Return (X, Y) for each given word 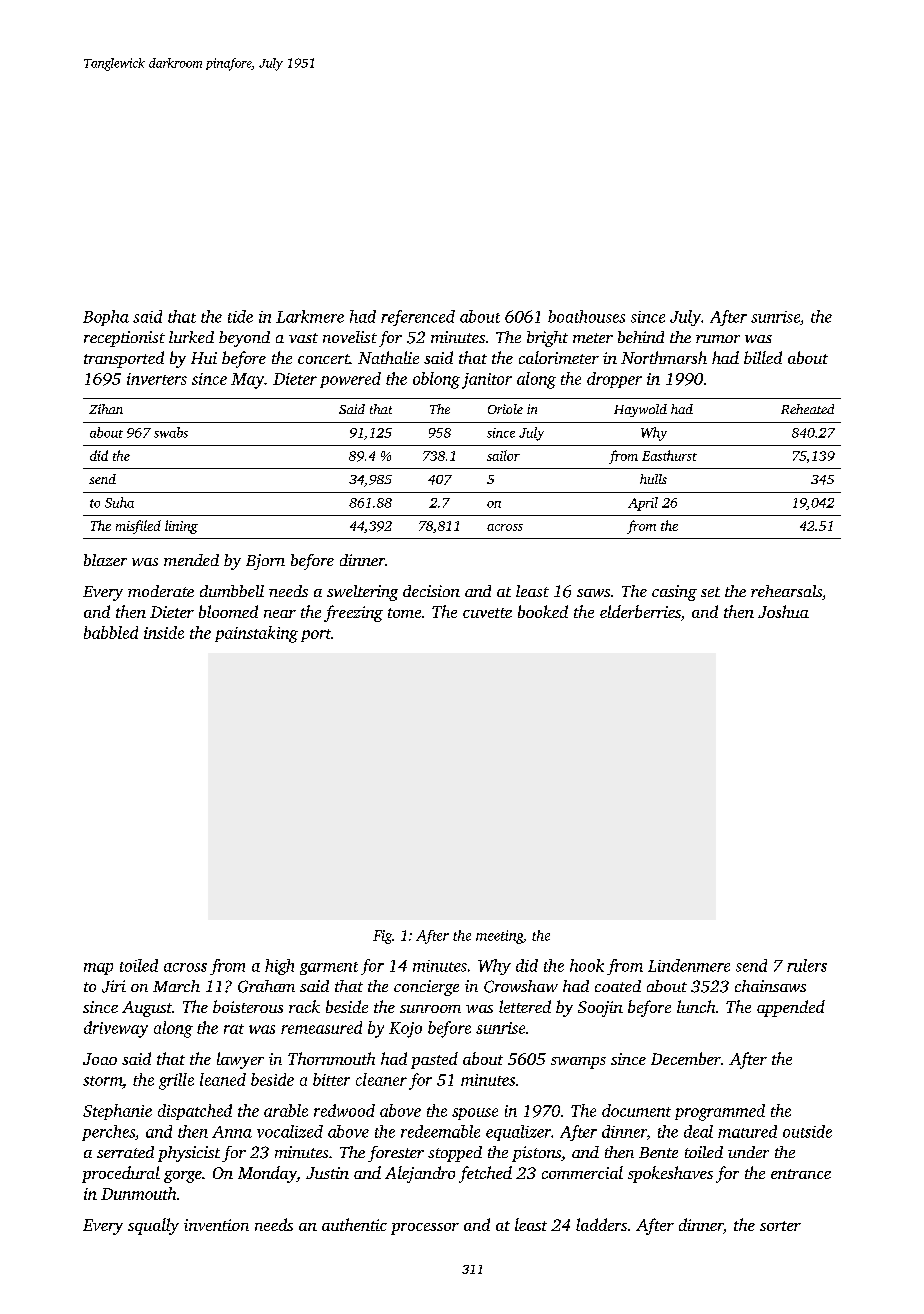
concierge (426, 988)
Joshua (783, 611)
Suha (119, 502)
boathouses (586, 316)
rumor (718, 339)
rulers (807, 965)
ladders (601, 1224)
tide (240, 316)
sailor (503, 455)
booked (543, 611)
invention (216, 1225)
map (98, 969)
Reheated (807, 409)
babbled (111, 632)
